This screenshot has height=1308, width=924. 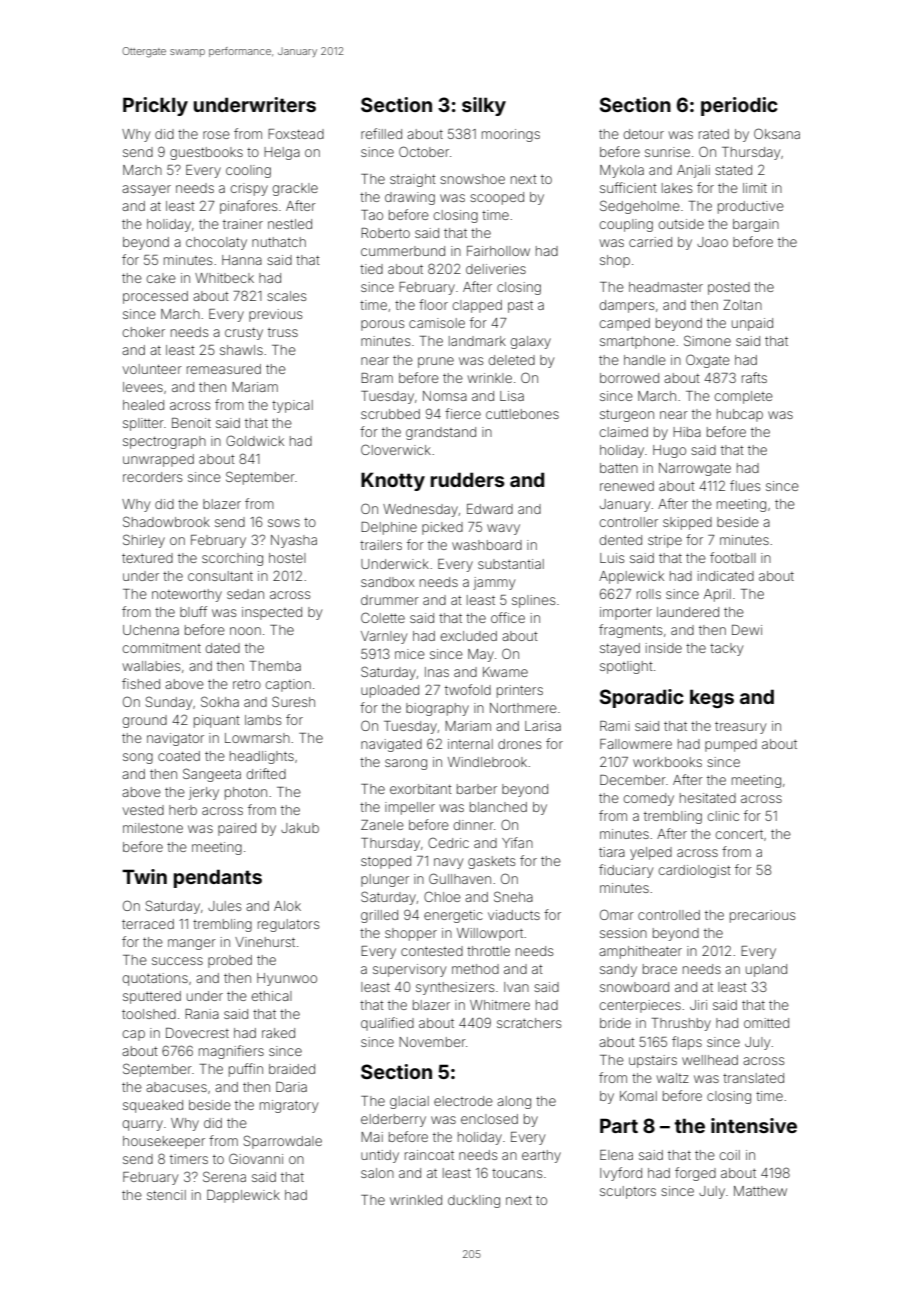 I want to click on rated, so click(x=714, y=134).
